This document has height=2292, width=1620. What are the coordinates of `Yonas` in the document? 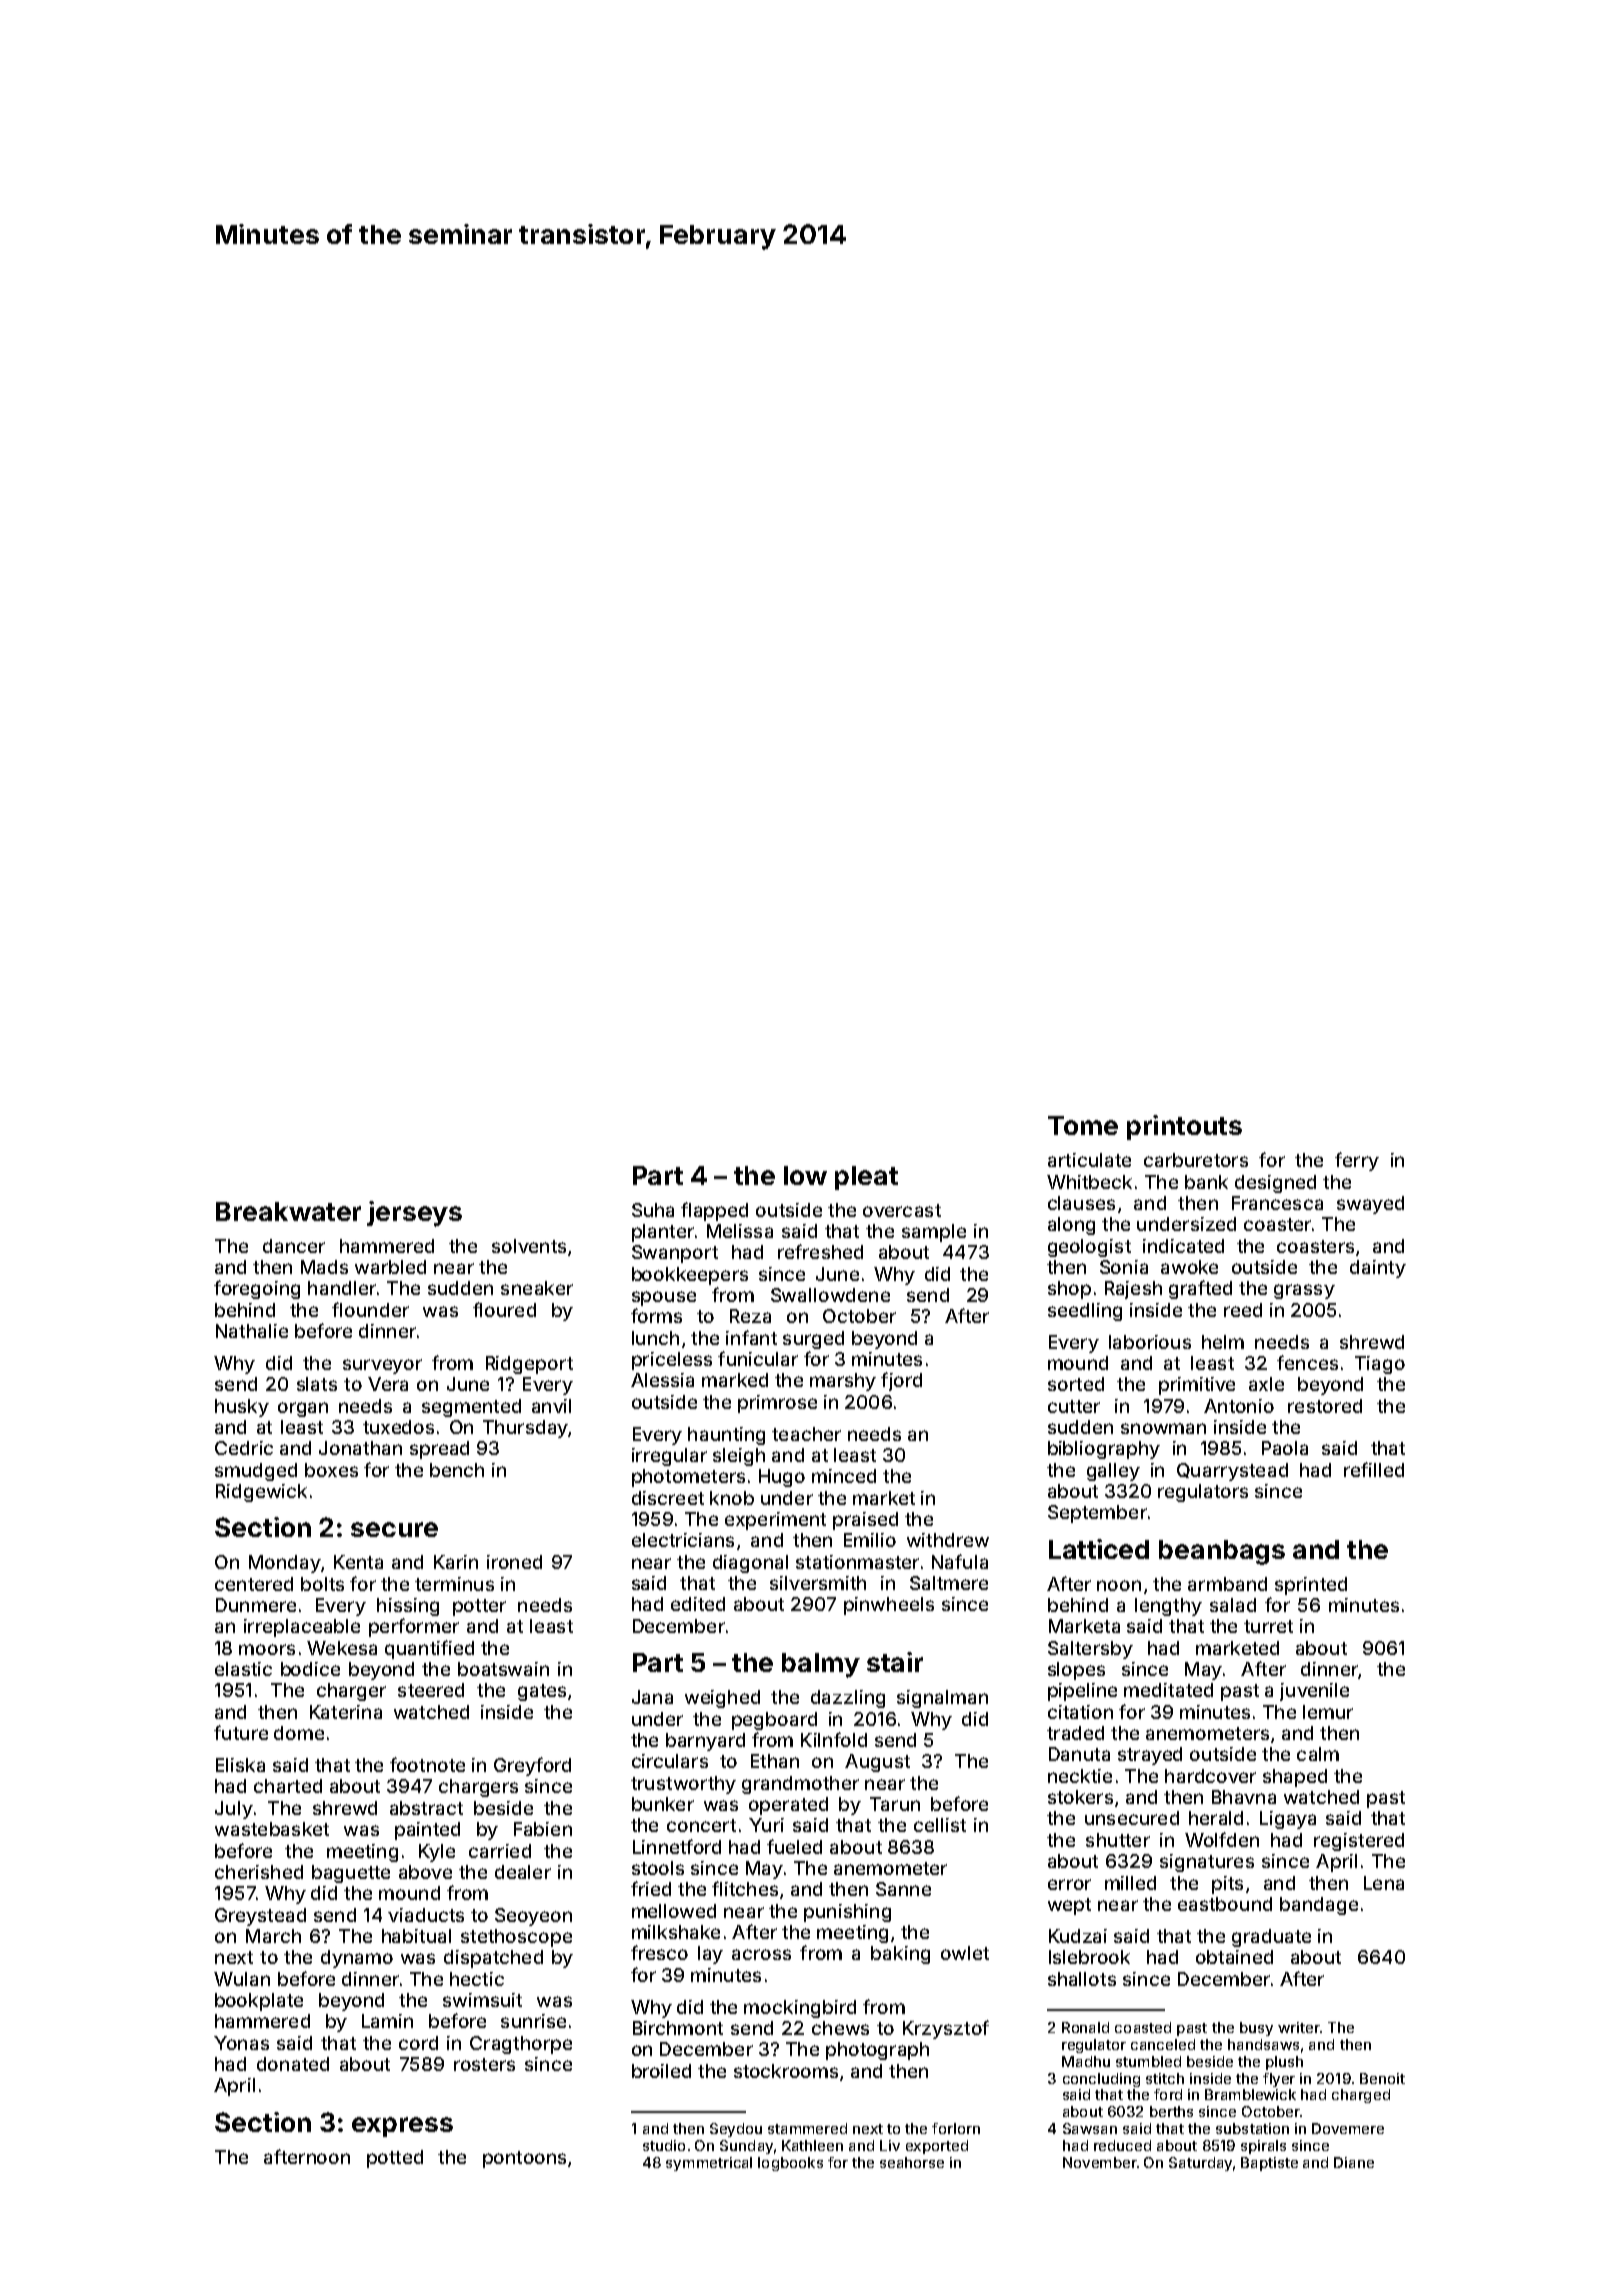 It's located at (241, 2043).
